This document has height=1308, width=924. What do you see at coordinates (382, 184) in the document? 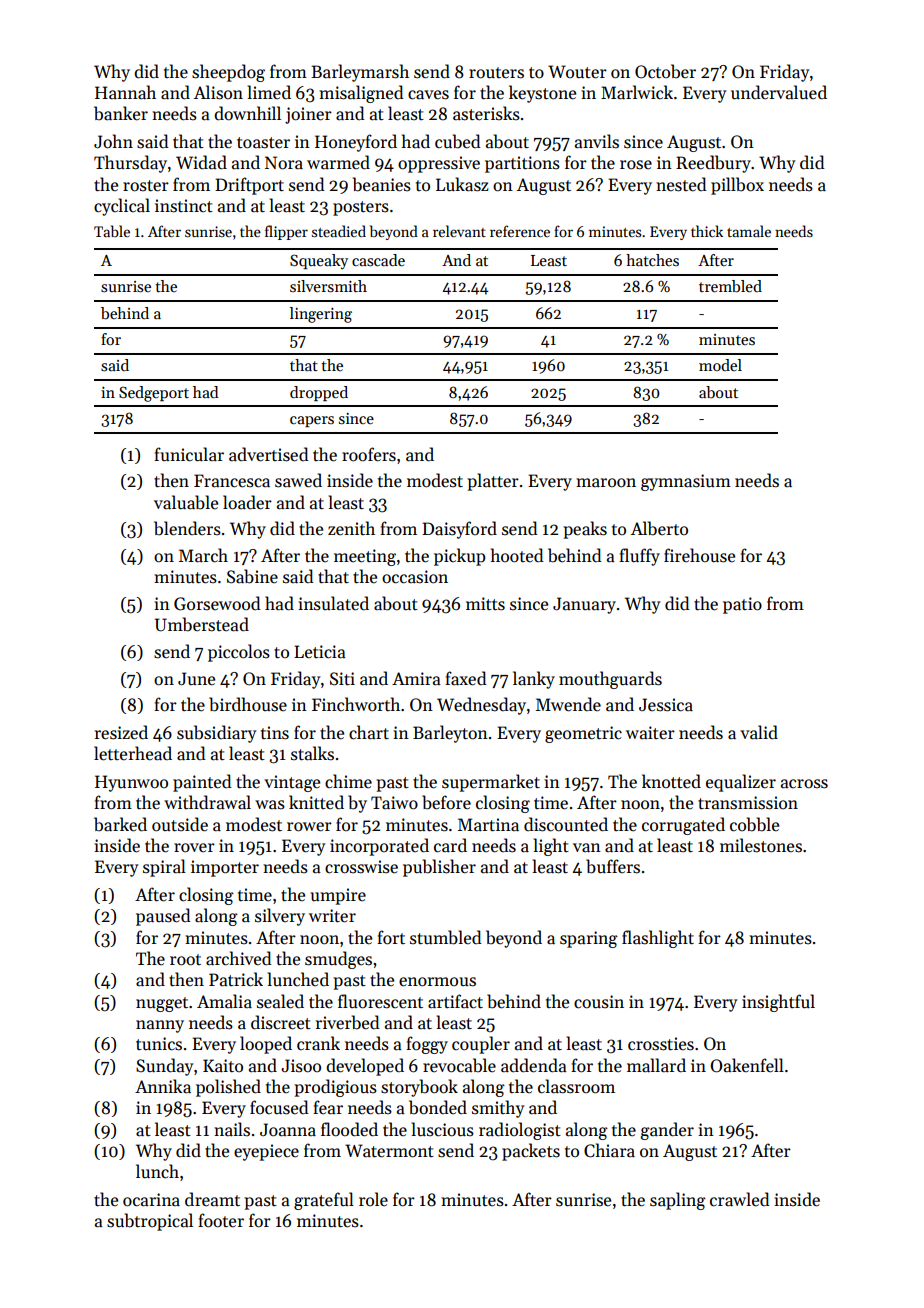
I see `beanies` at bounding box center [382, 184].
